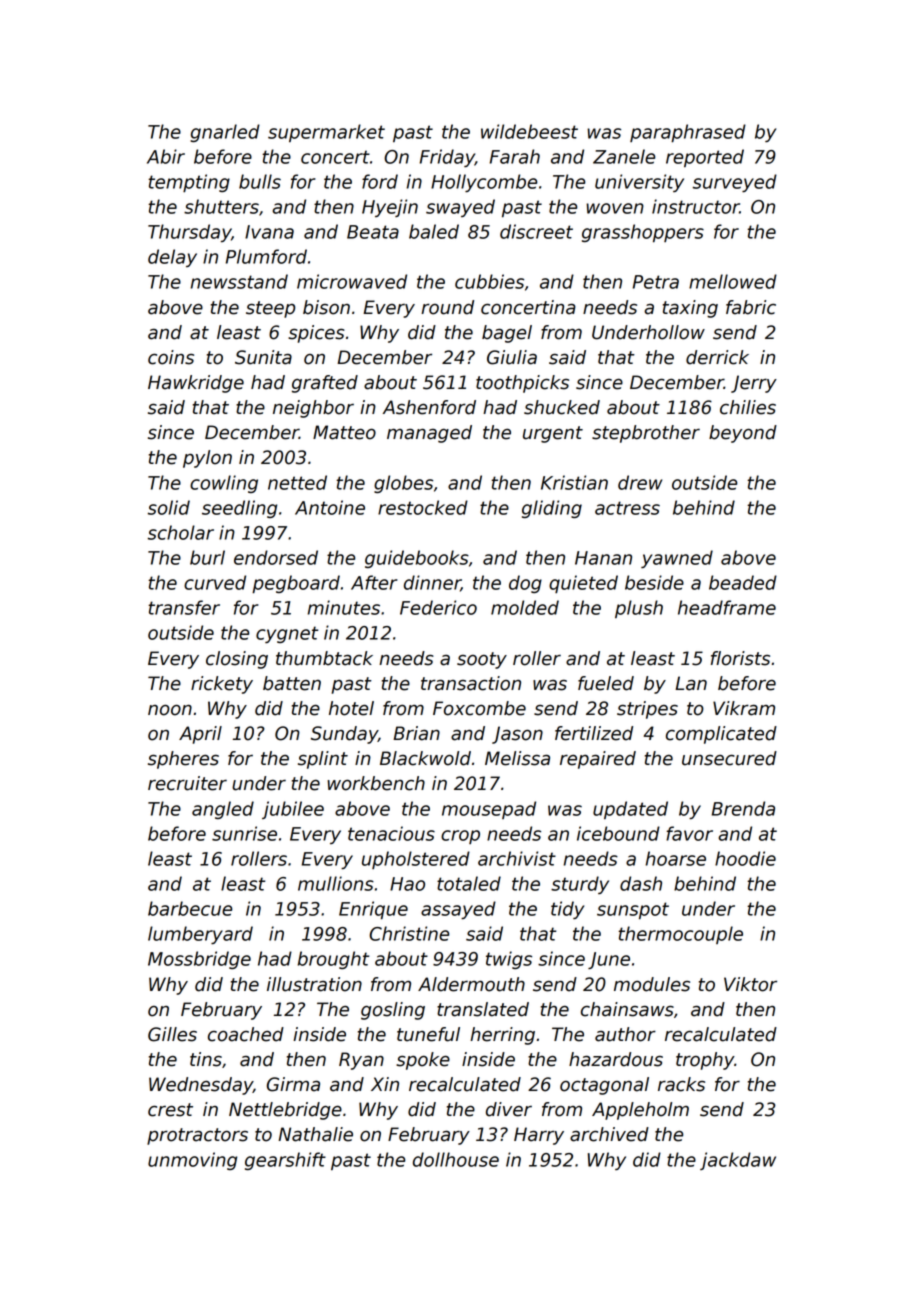  Describe the element at coordinates (192, 1161) in the screenshot. I see `unmoving` at that location.
